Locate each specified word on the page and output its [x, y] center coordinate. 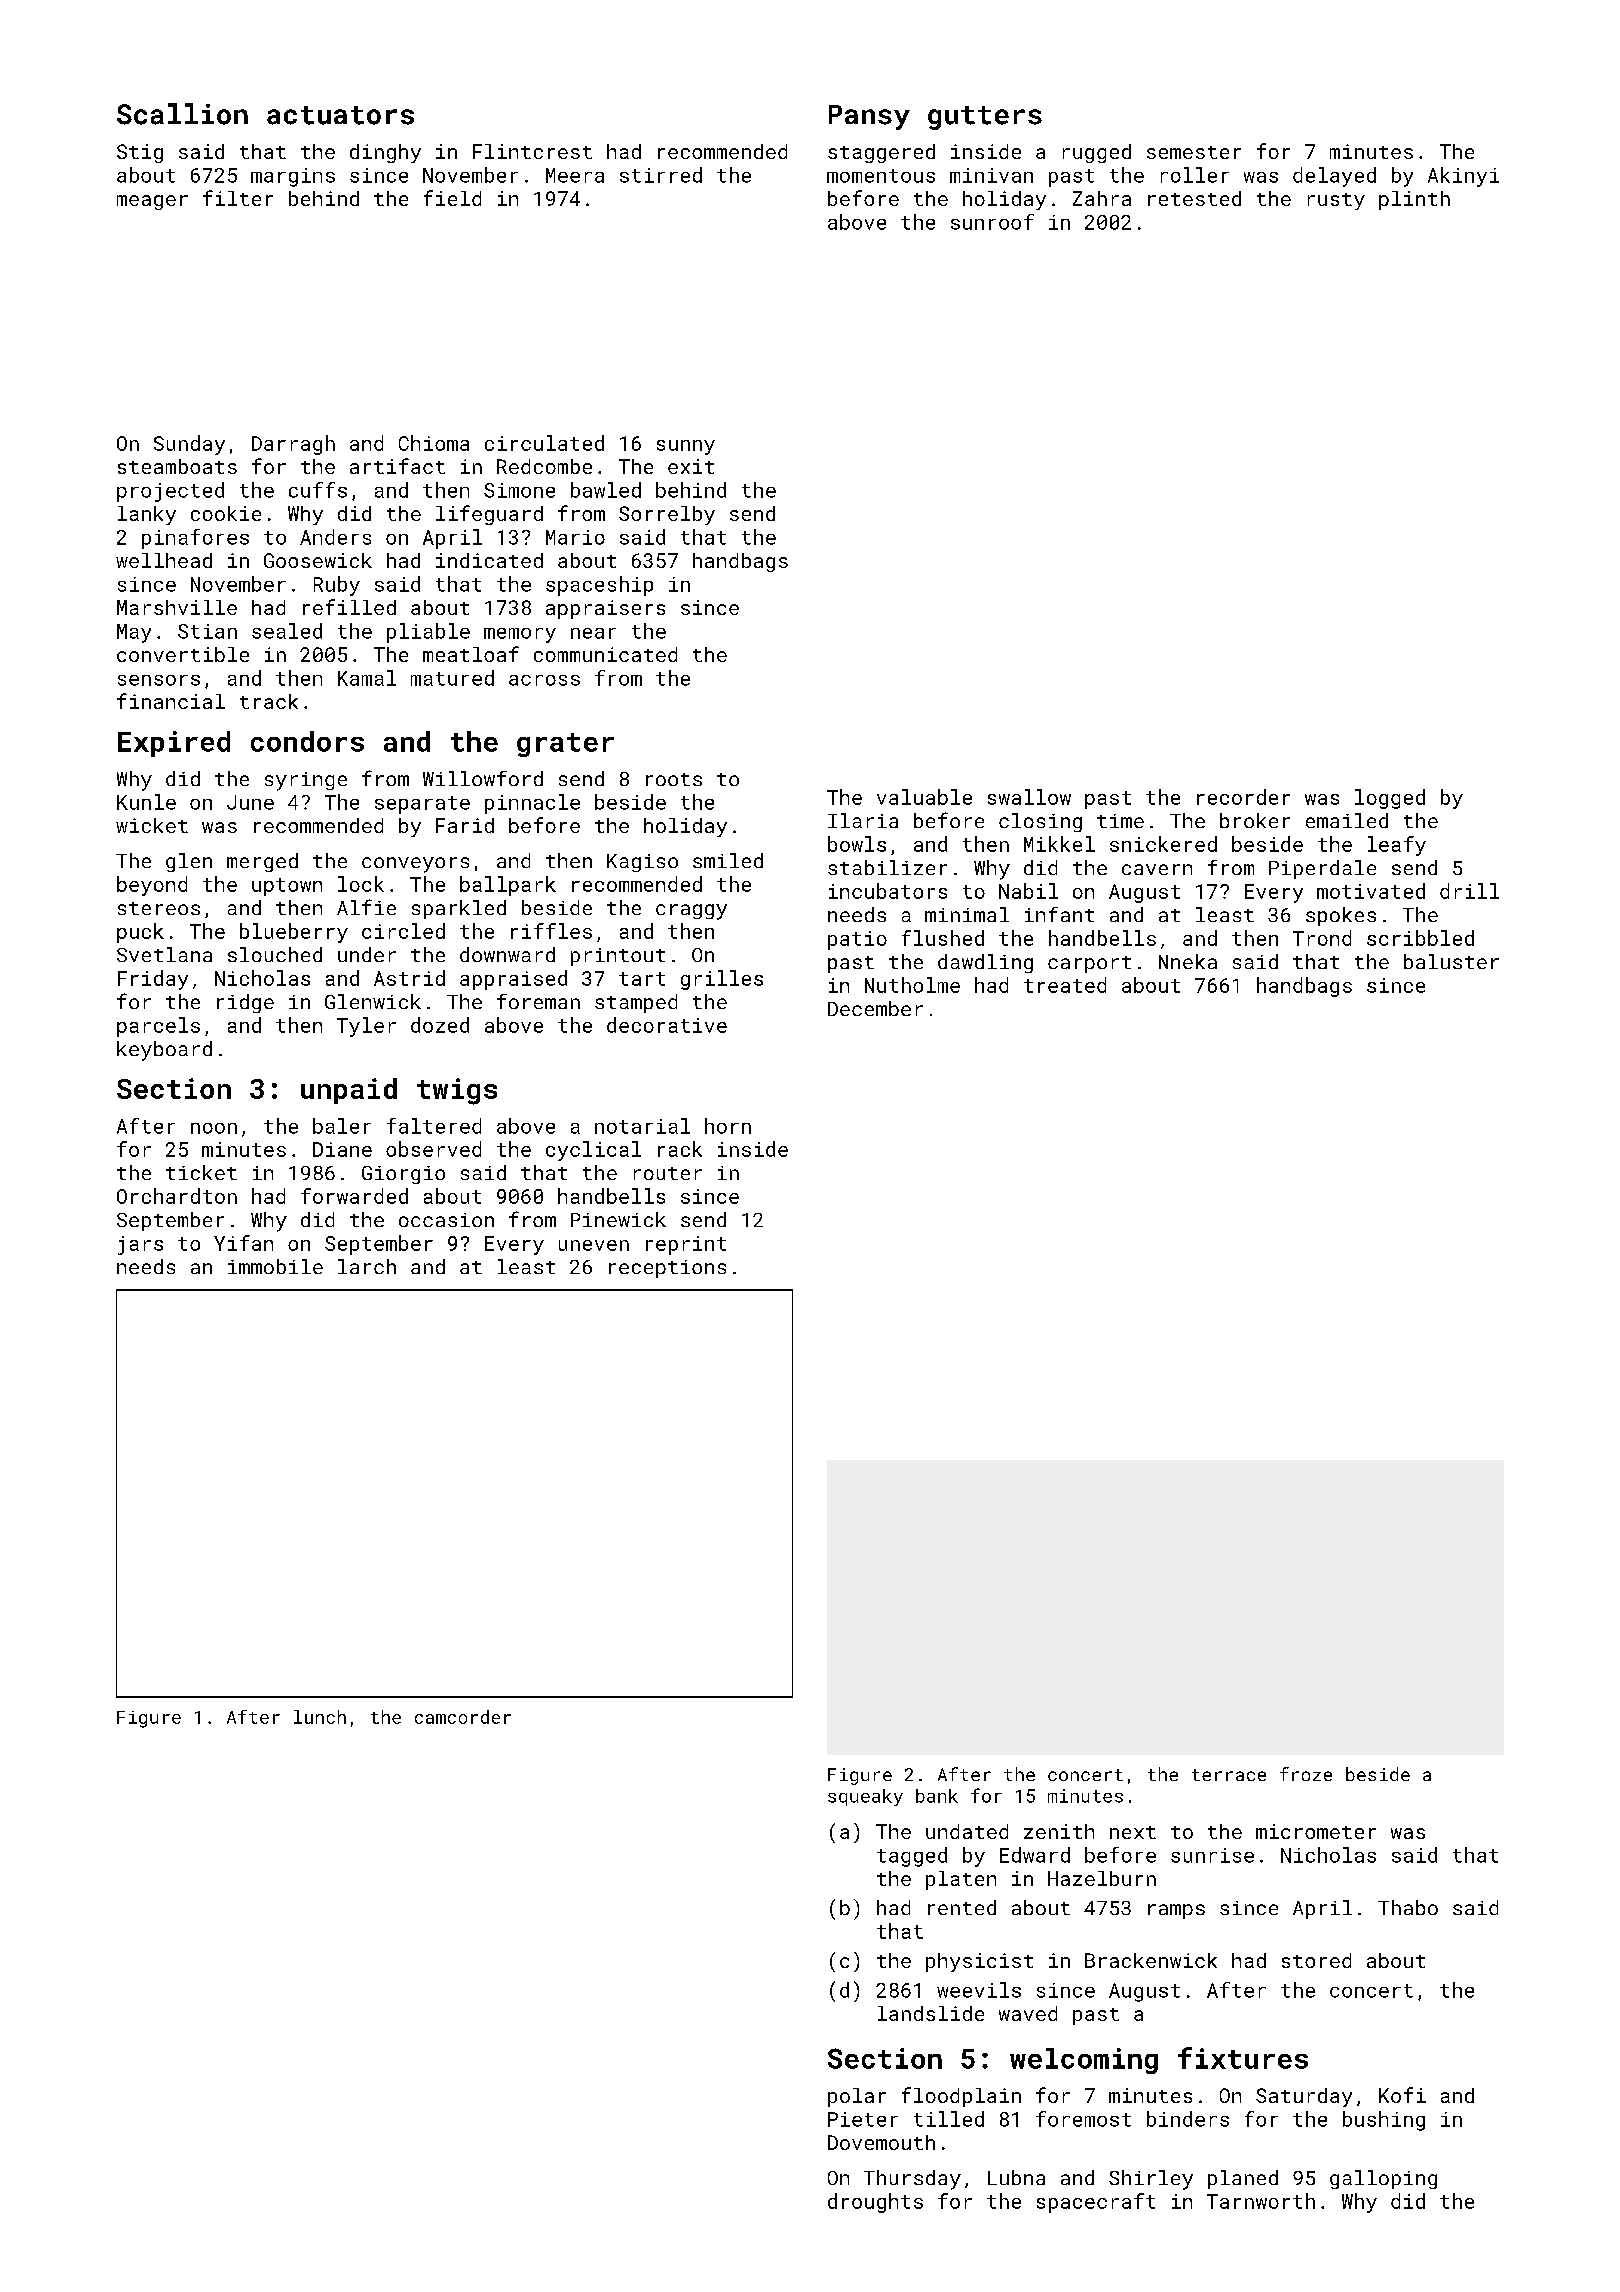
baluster [1451, 961]
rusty [1336, 201]
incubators [888, 891]
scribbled [1420, 938]
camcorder [463, 1717]
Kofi [1402, 2095]
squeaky [865, 1797]
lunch [320, 1717]
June [250, 802]
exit [691, 466]
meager [152, 202]
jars [140, 1245]
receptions [667, 1269]
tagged [912, 1857]
